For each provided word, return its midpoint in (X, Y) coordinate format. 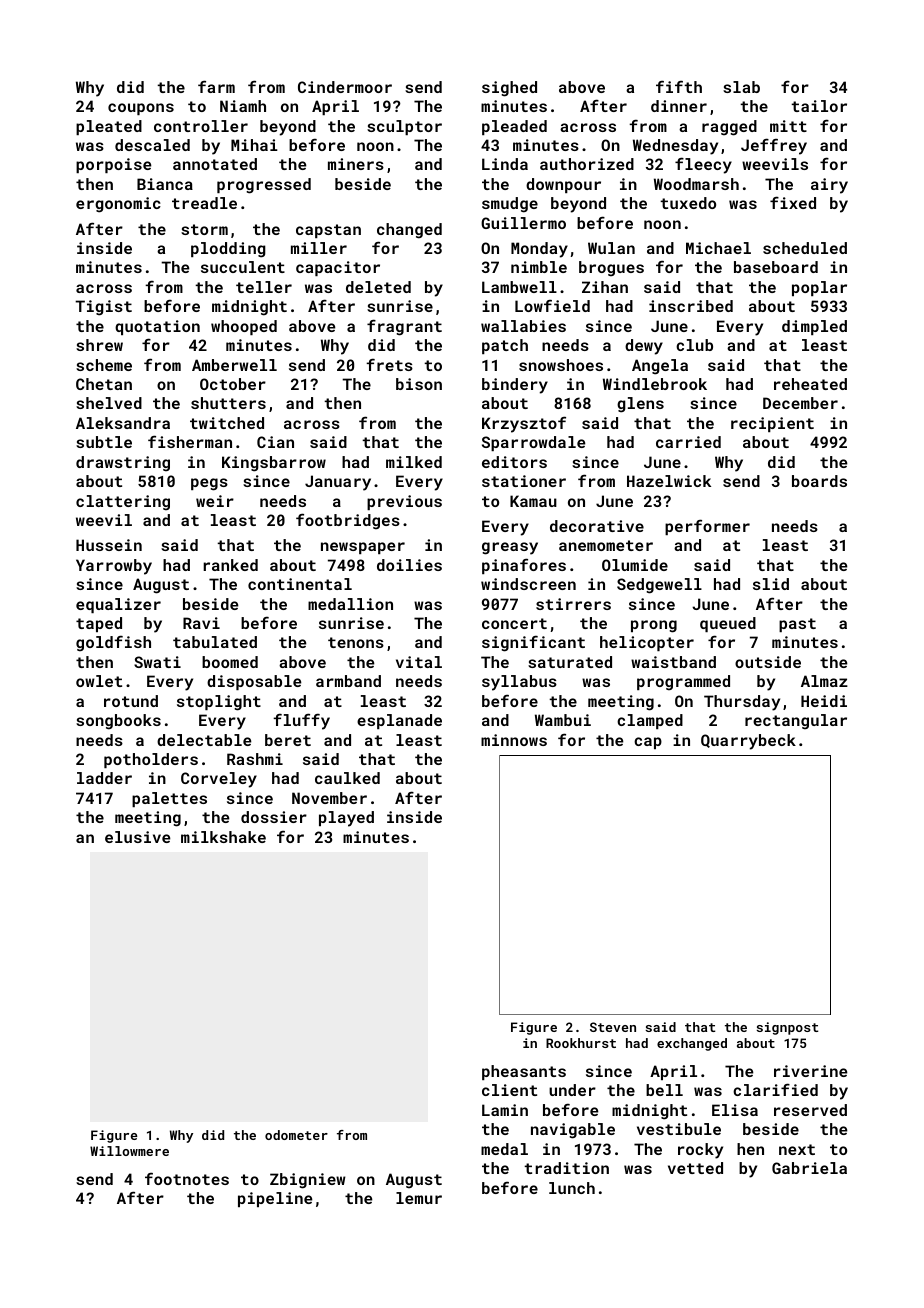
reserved (810, 1110)
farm (216, 86)
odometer (296, 1135)
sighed (509, 89)
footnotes (187, 1178)
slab (741, 87)
